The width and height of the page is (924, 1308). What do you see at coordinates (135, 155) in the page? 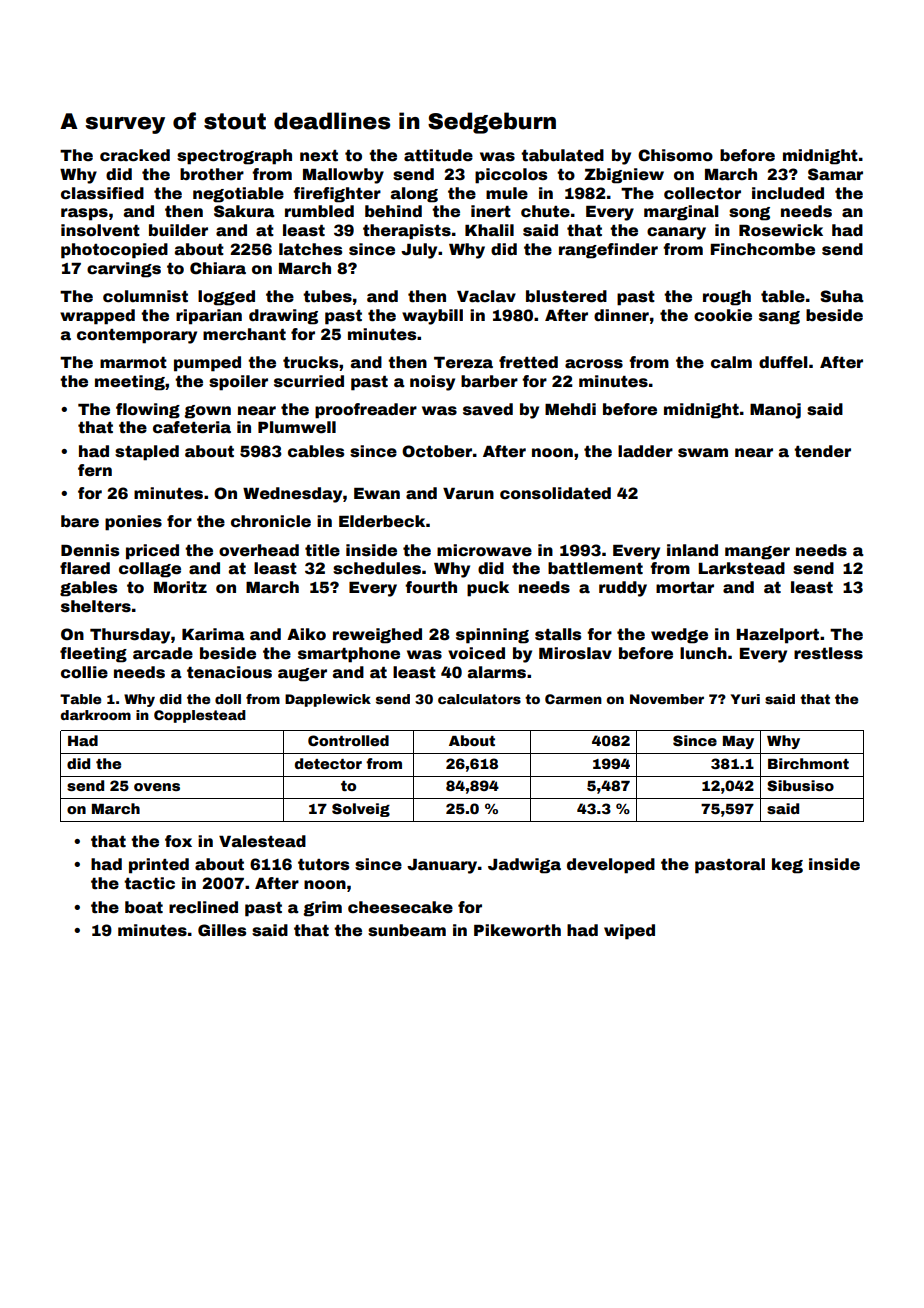
I see `cracked` at bounding box center [135, 155].
